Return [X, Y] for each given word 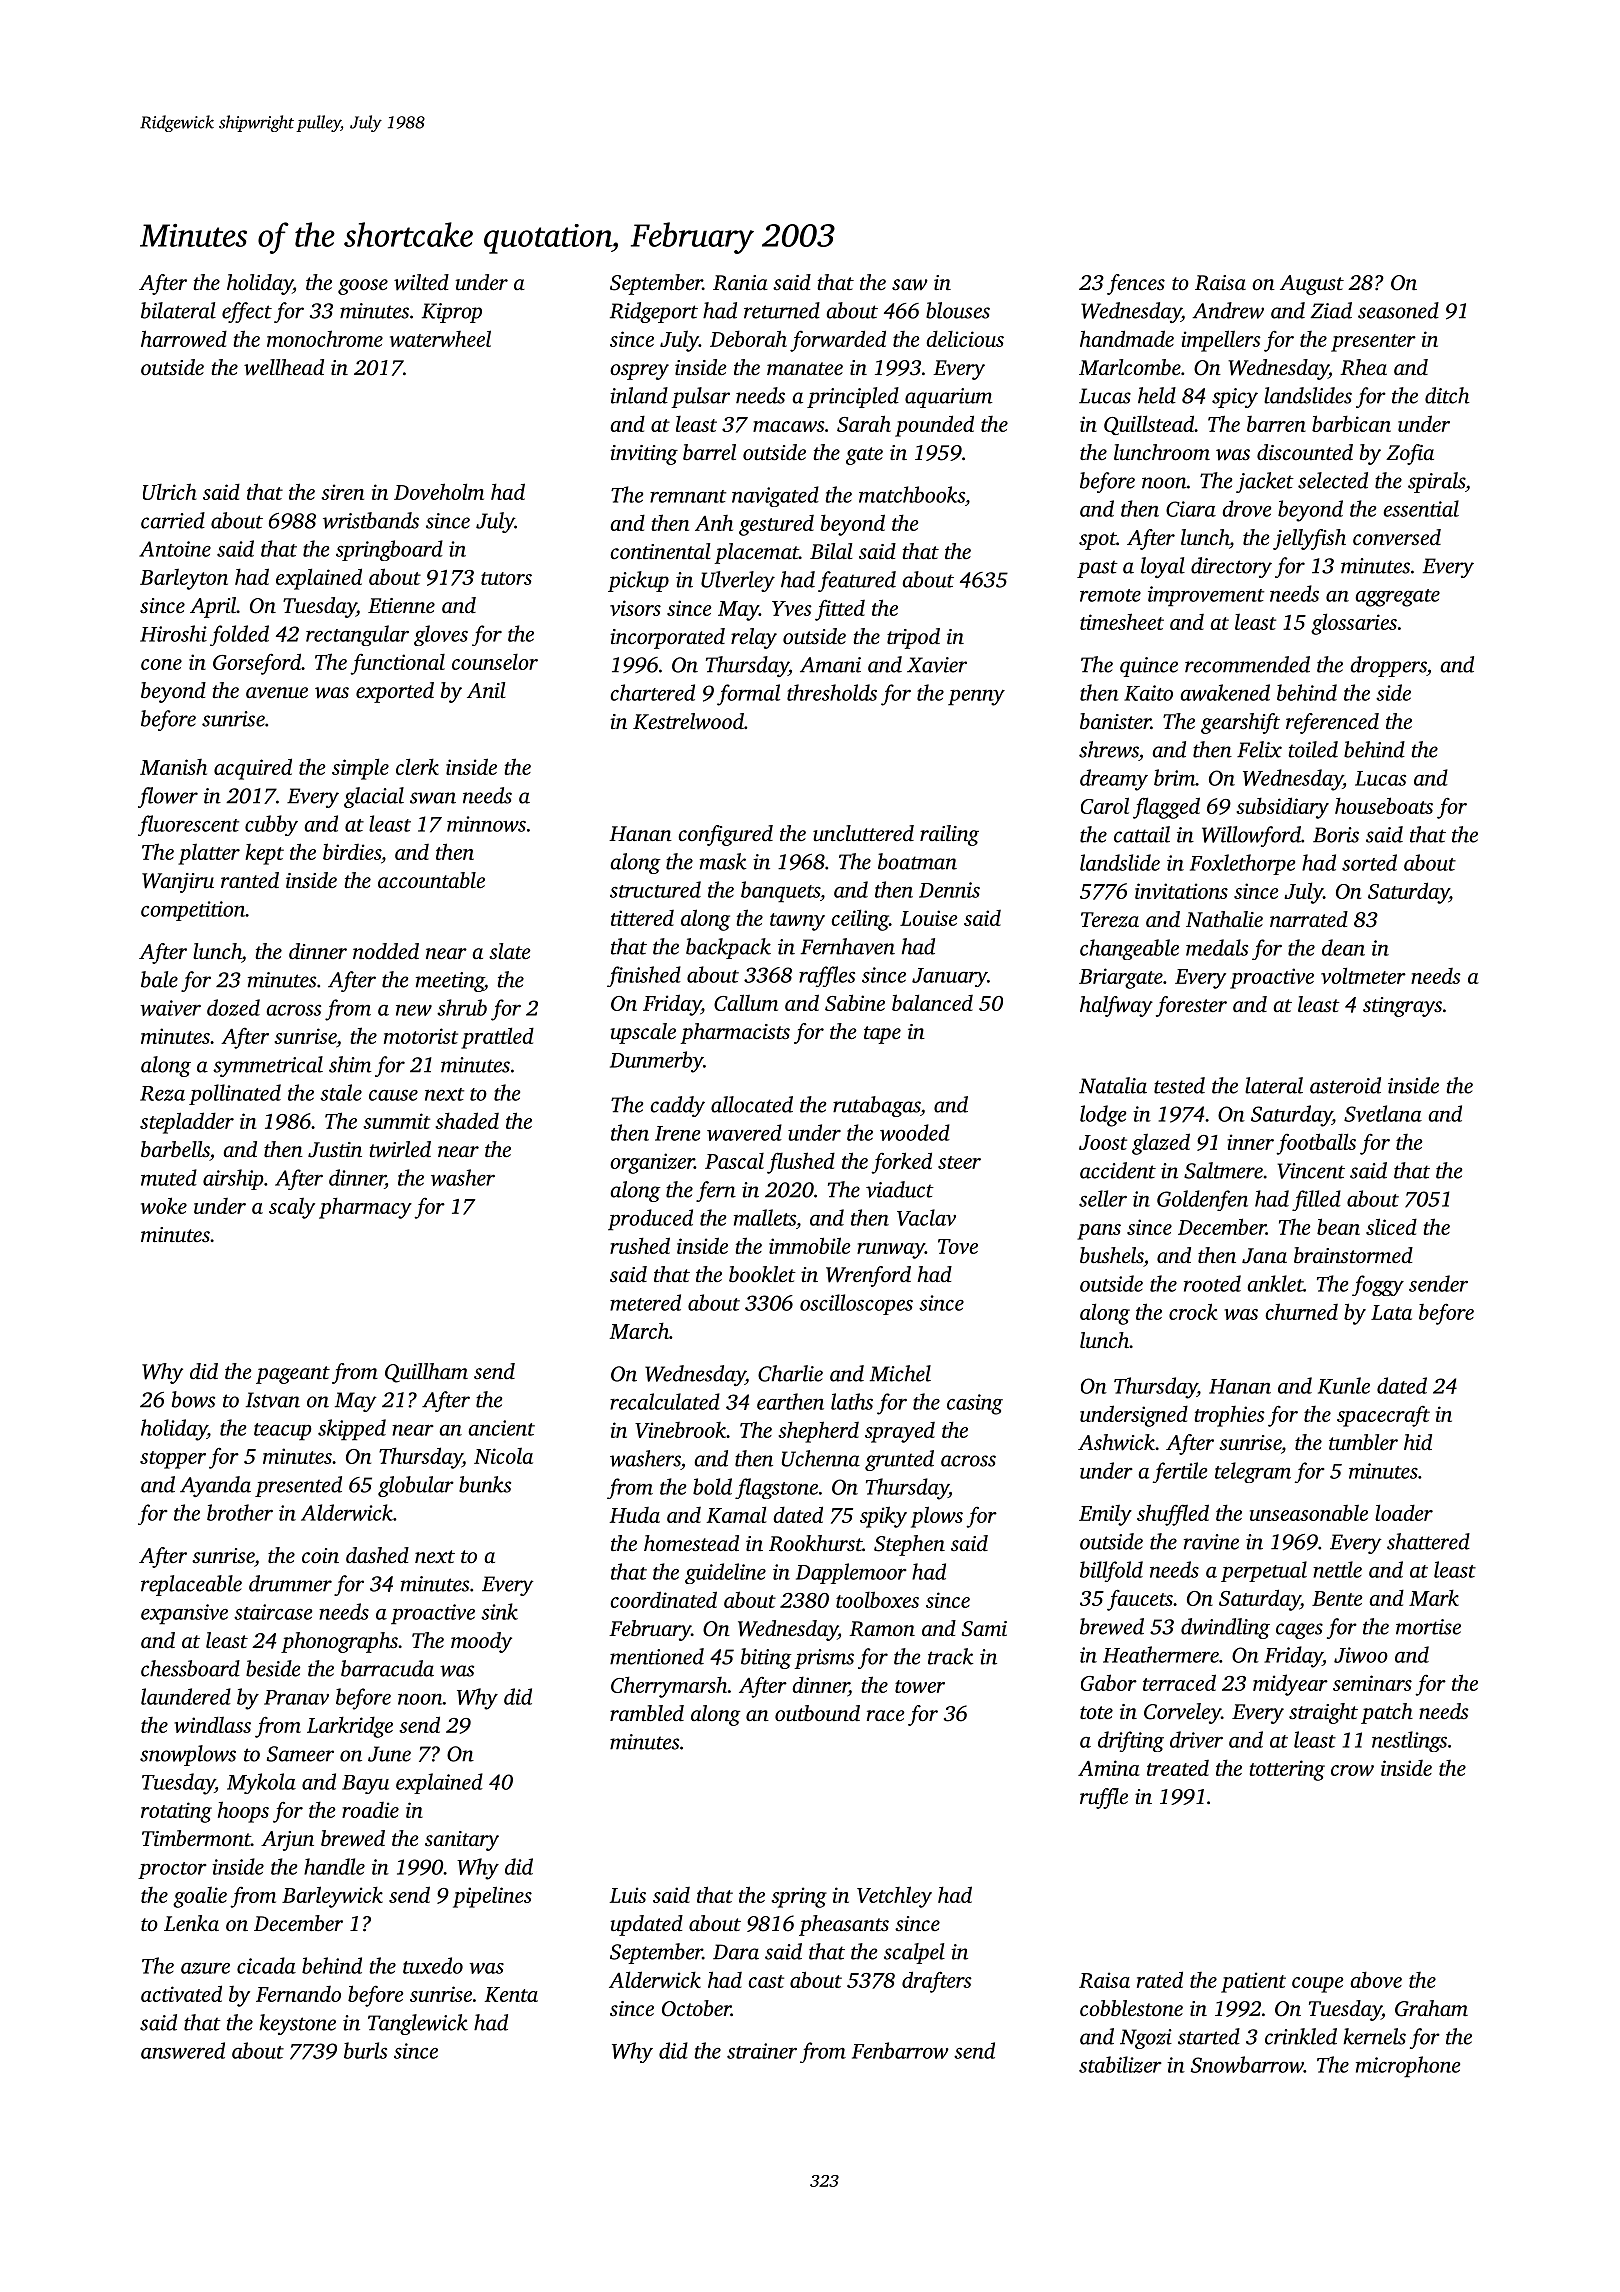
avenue [277, 692]
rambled [647, 1713]
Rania [740, 283]
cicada [266, 1965]
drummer [290, 1583]
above [1376, 1979]
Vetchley [894, 1897]
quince [1149, 667]
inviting [644, 455]
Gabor [1109, 1682]
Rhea [1363, 367]
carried [173, 520]
